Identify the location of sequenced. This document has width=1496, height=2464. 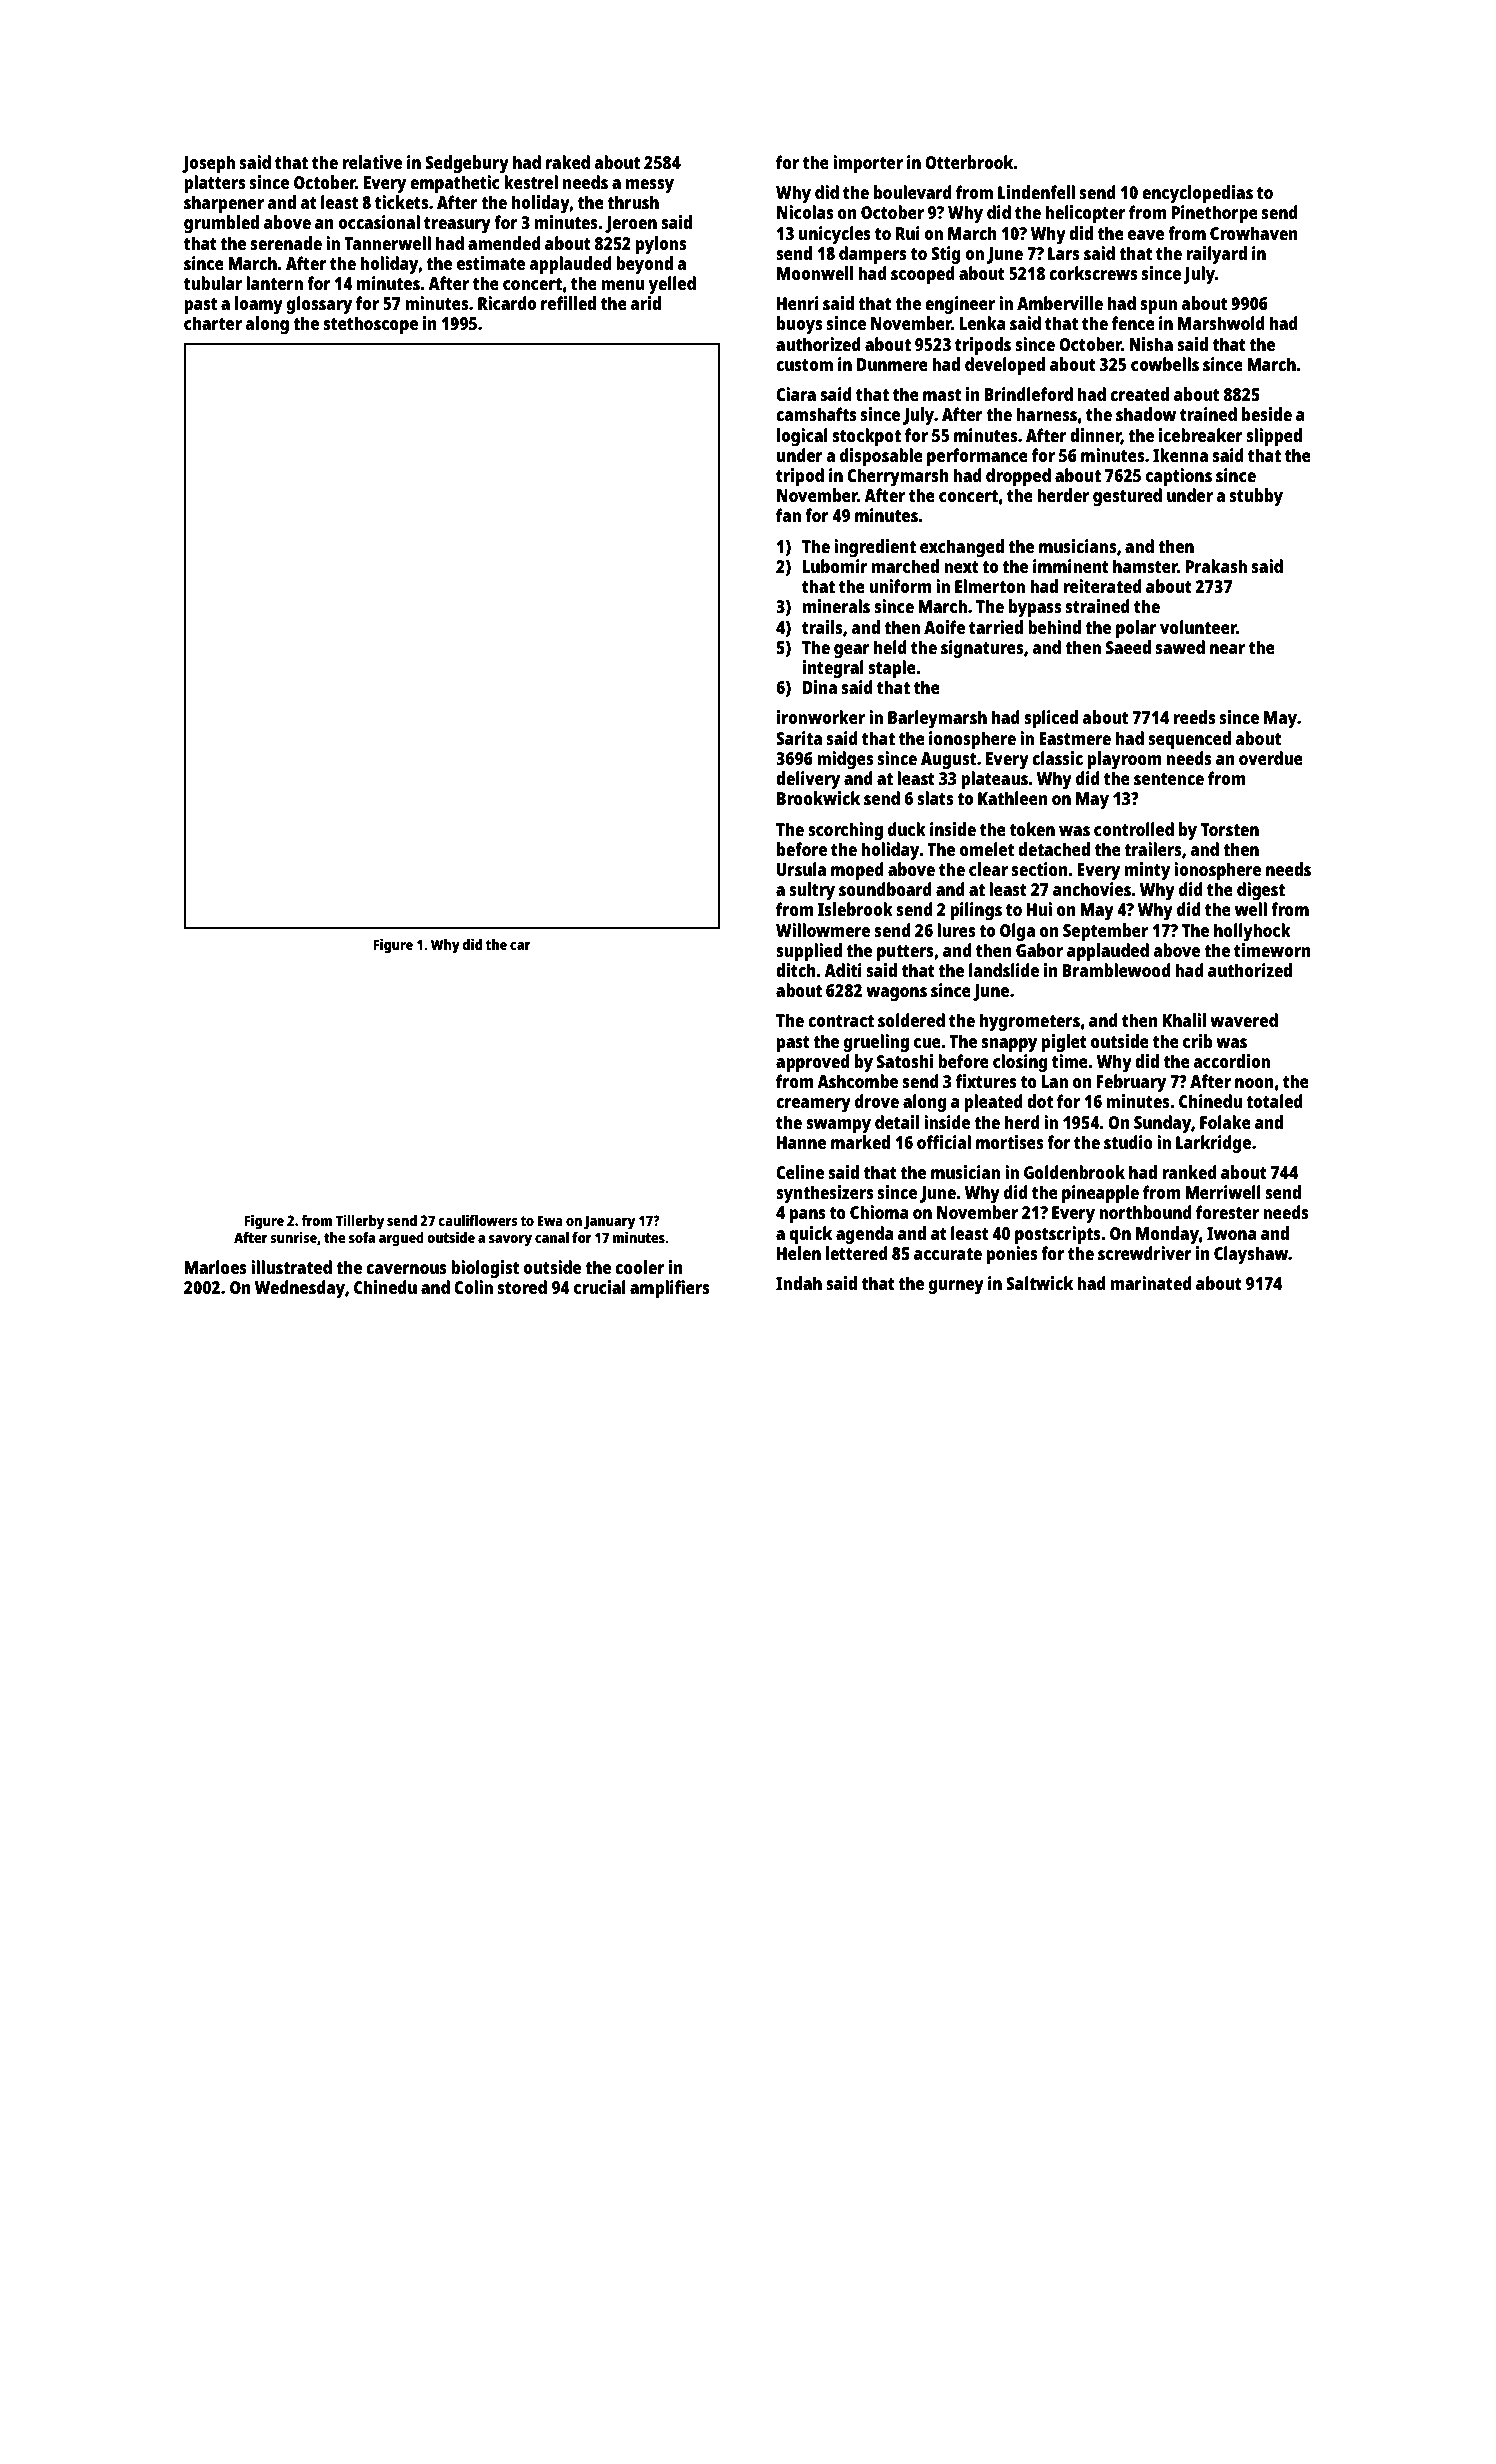
(1189, 740).
